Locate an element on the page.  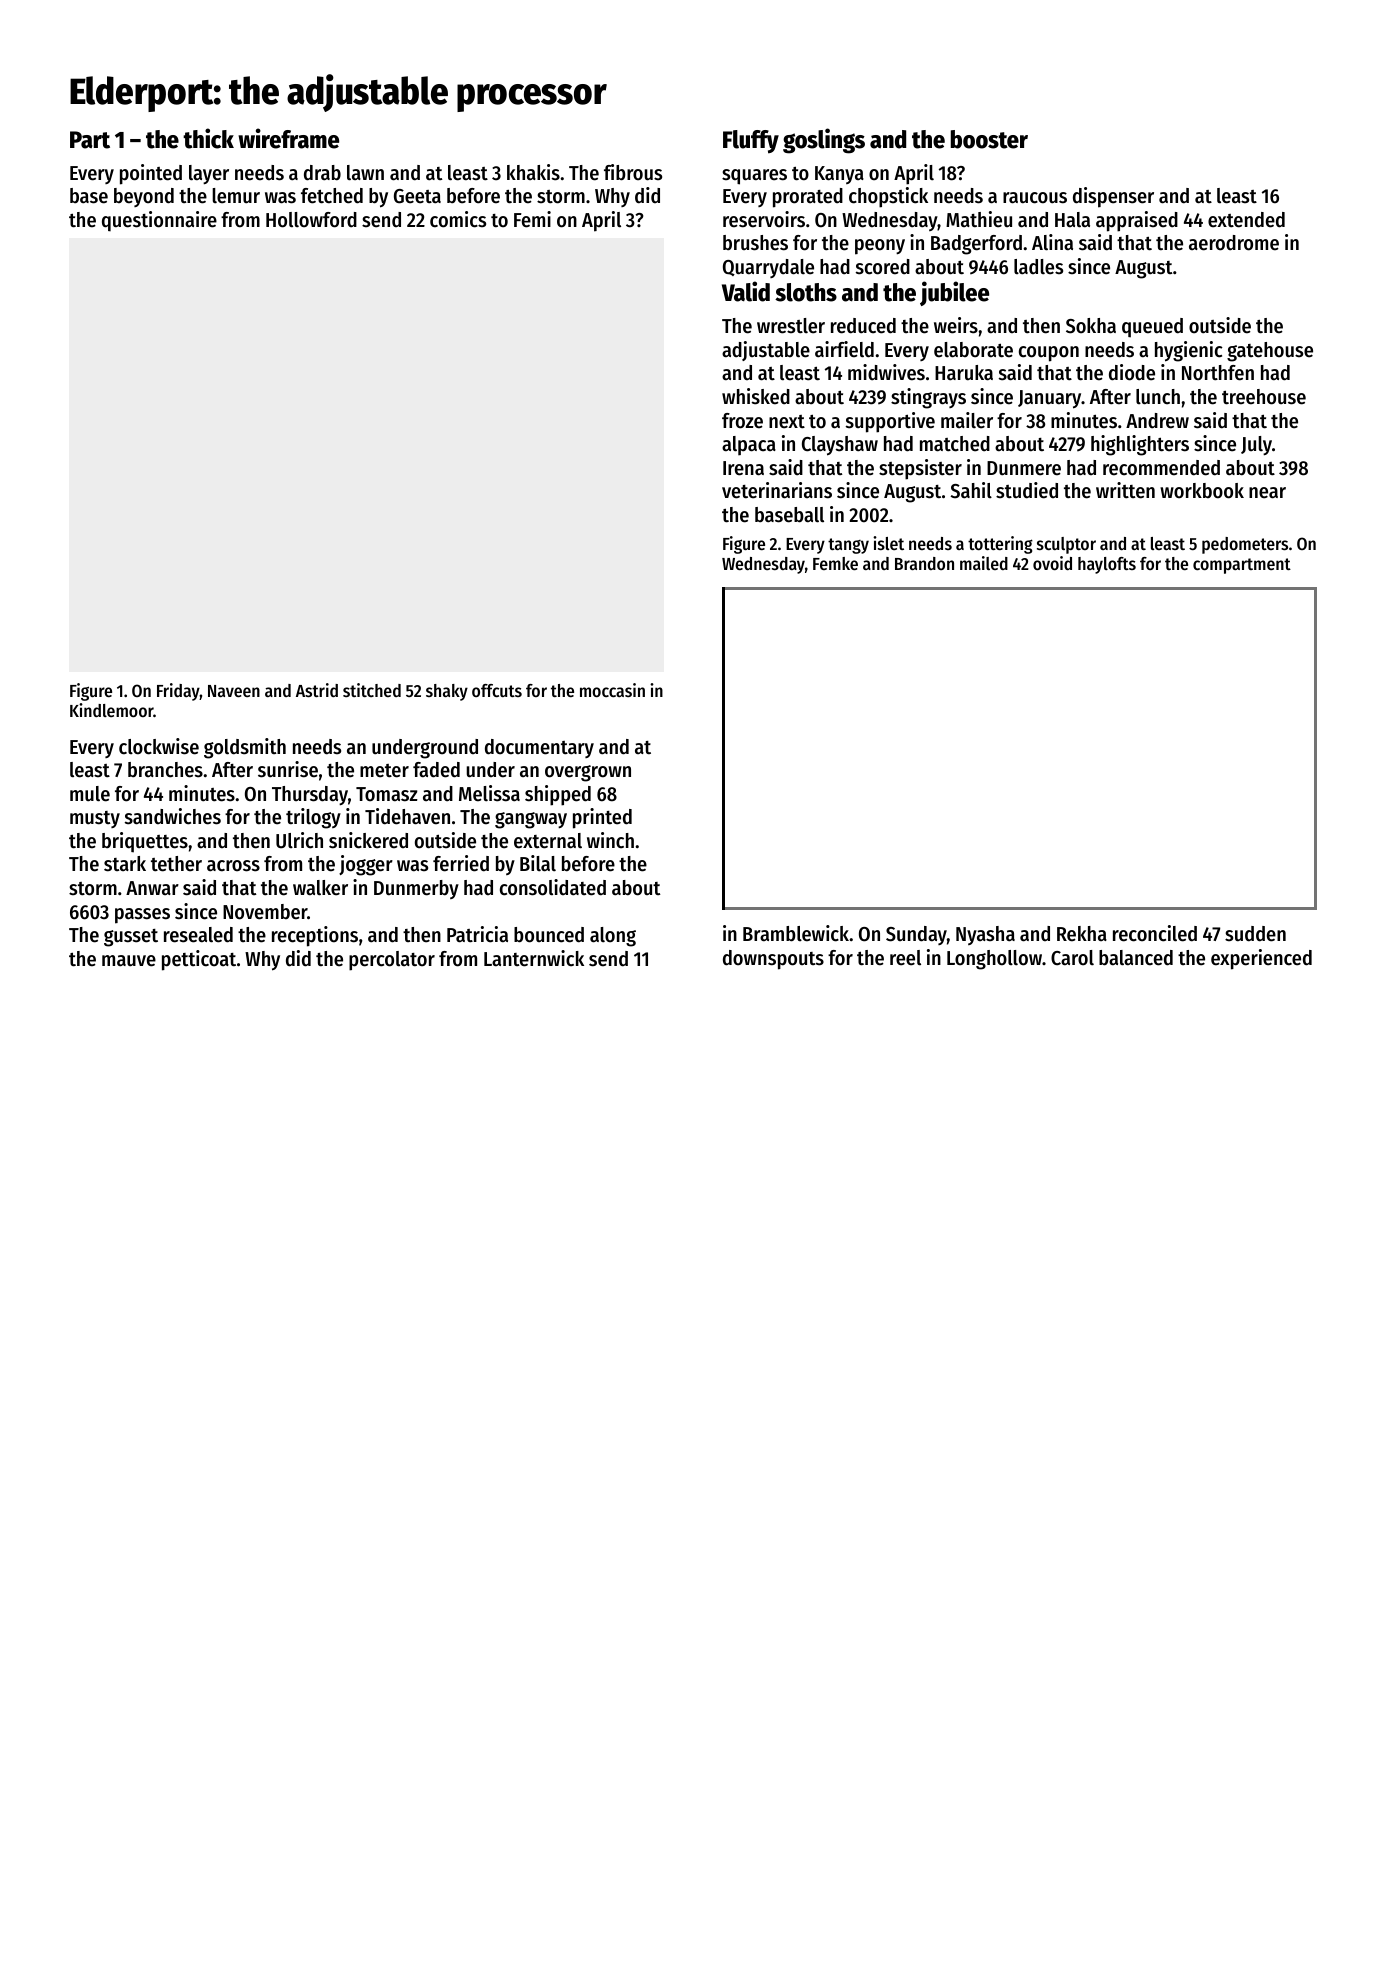
downspouts is located at coordinates (773, 960).
